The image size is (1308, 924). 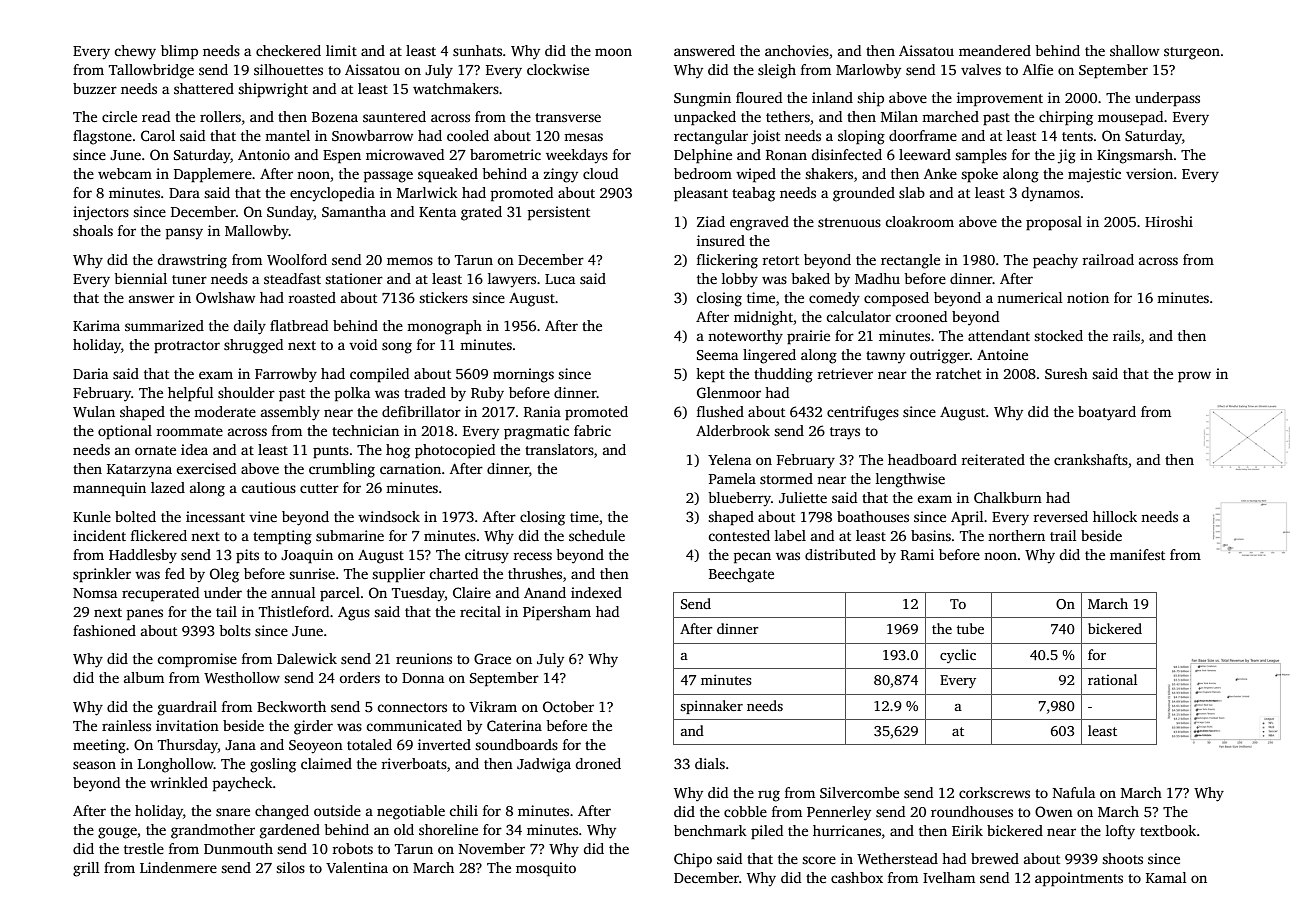 What do you see at coordinates (1066, 118) in the screenshot?
I see `chirping` at bounding box center [1066, 118].
